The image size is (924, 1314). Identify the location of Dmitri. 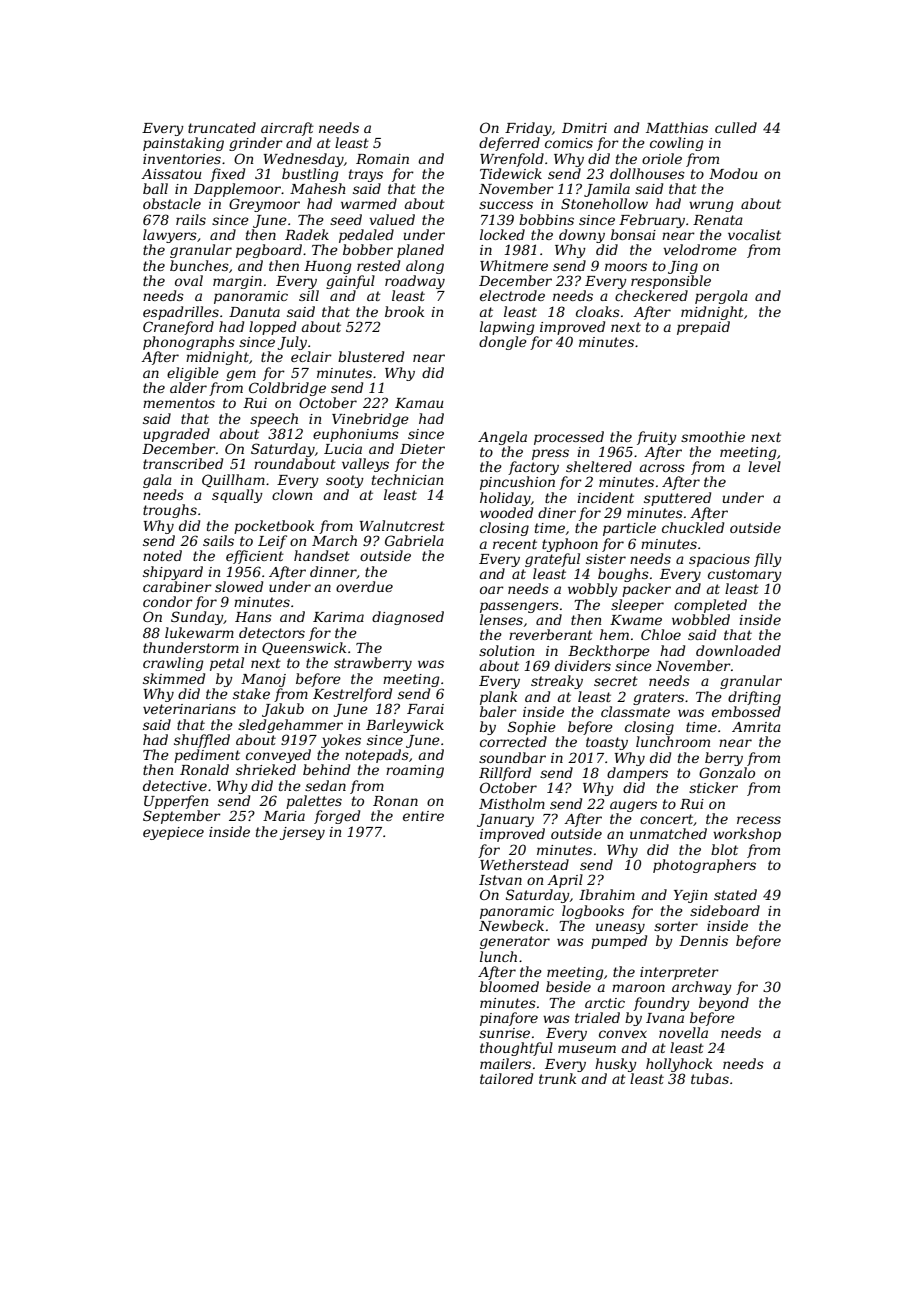
(584, 128).
